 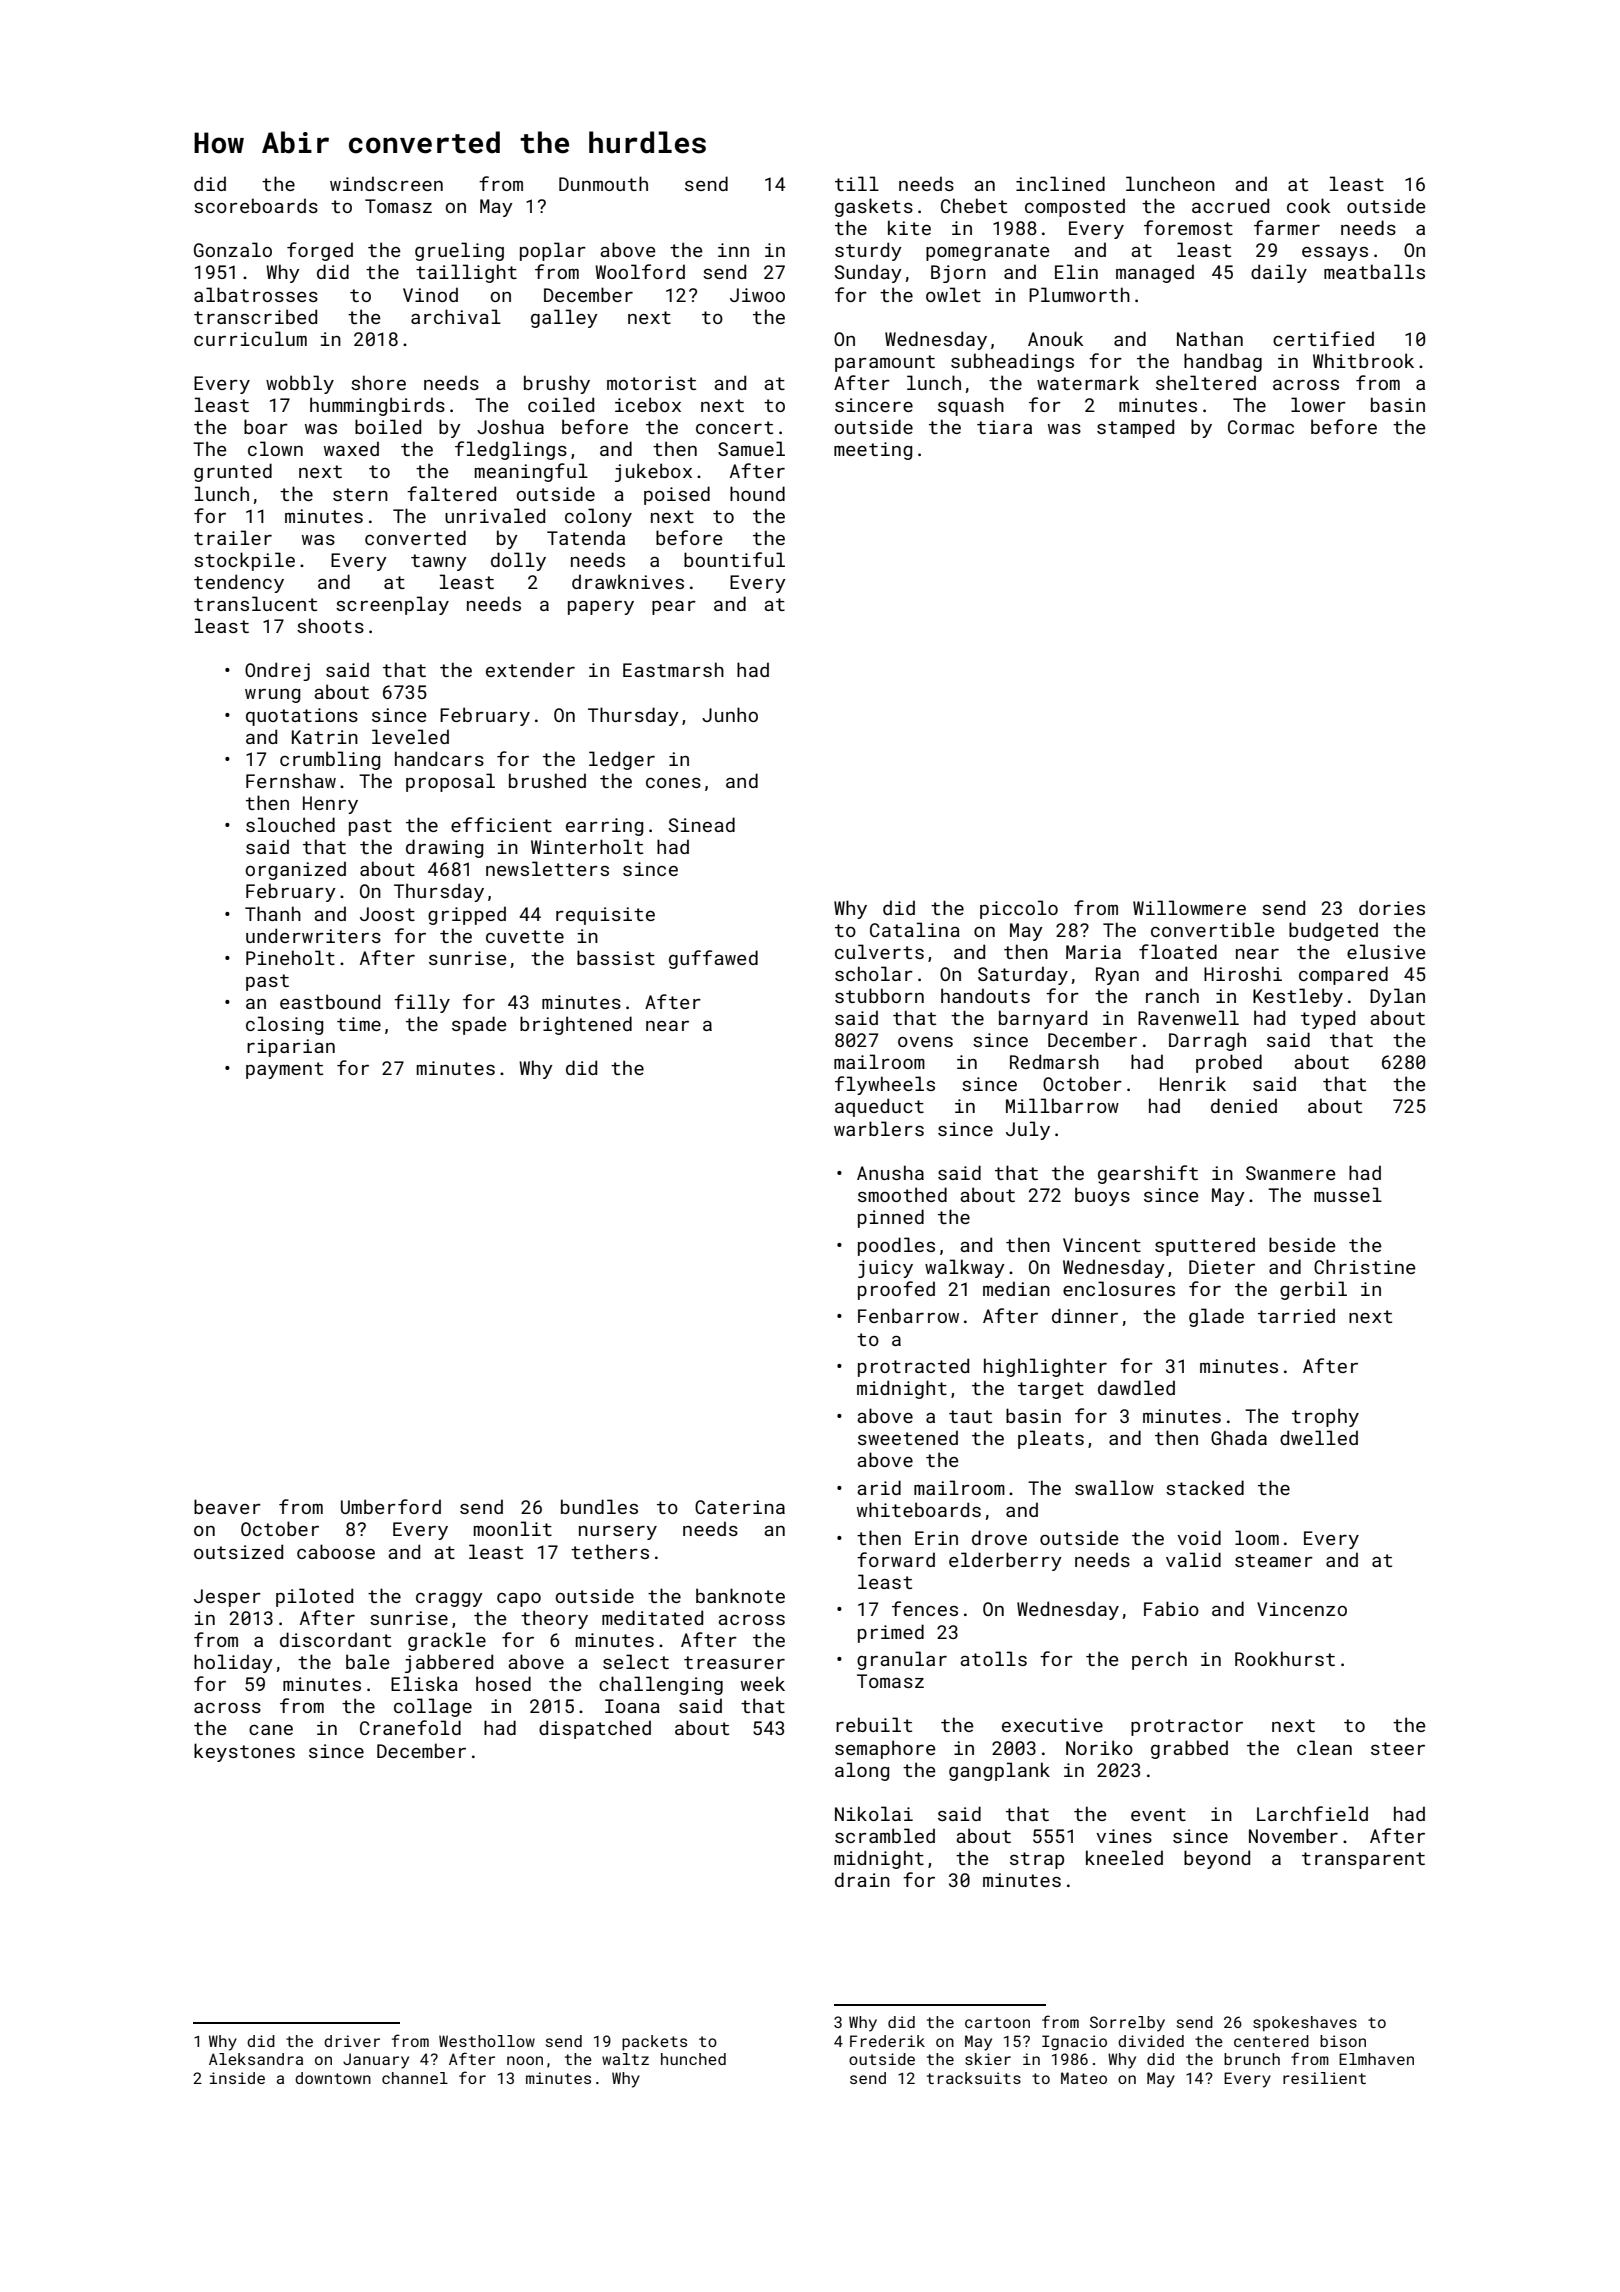 What do you see at coordinates (1325, 1417) in the screenshot?
I see `trophy` at bounding box center [1325, 1417].
